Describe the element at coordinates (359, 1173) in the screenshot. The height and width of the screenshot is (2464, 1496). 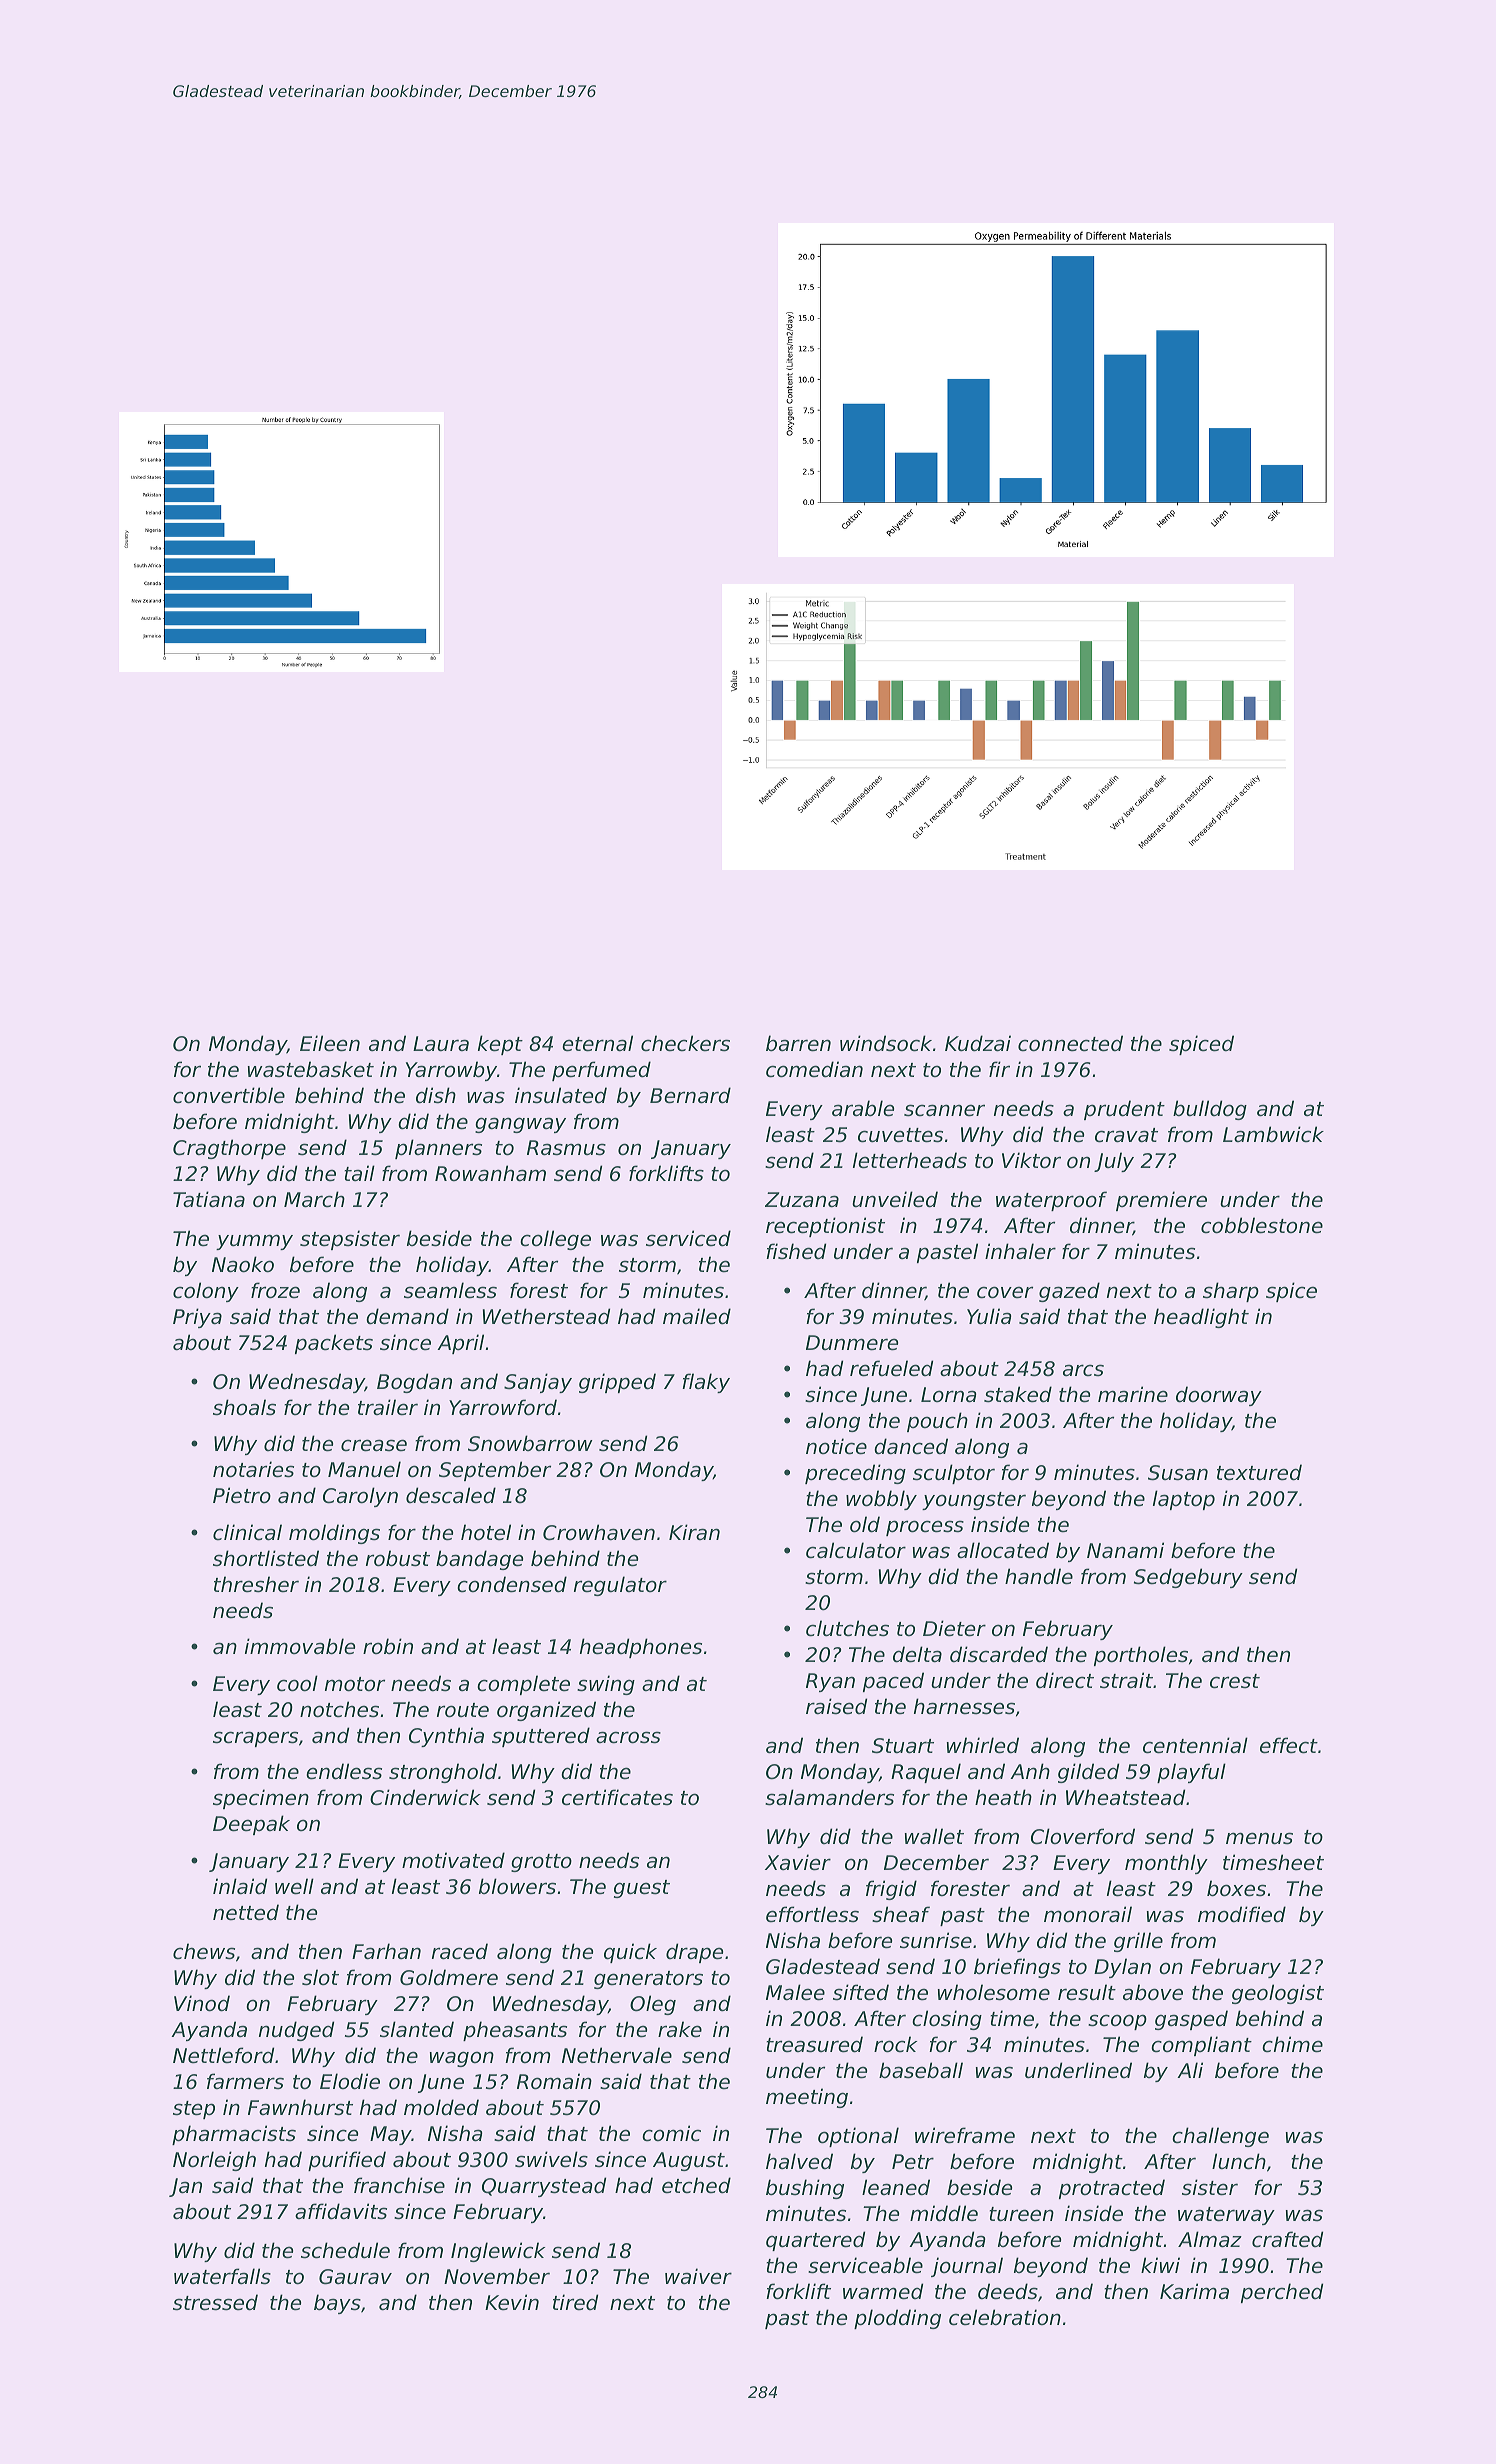
I see `tail` at that location.
